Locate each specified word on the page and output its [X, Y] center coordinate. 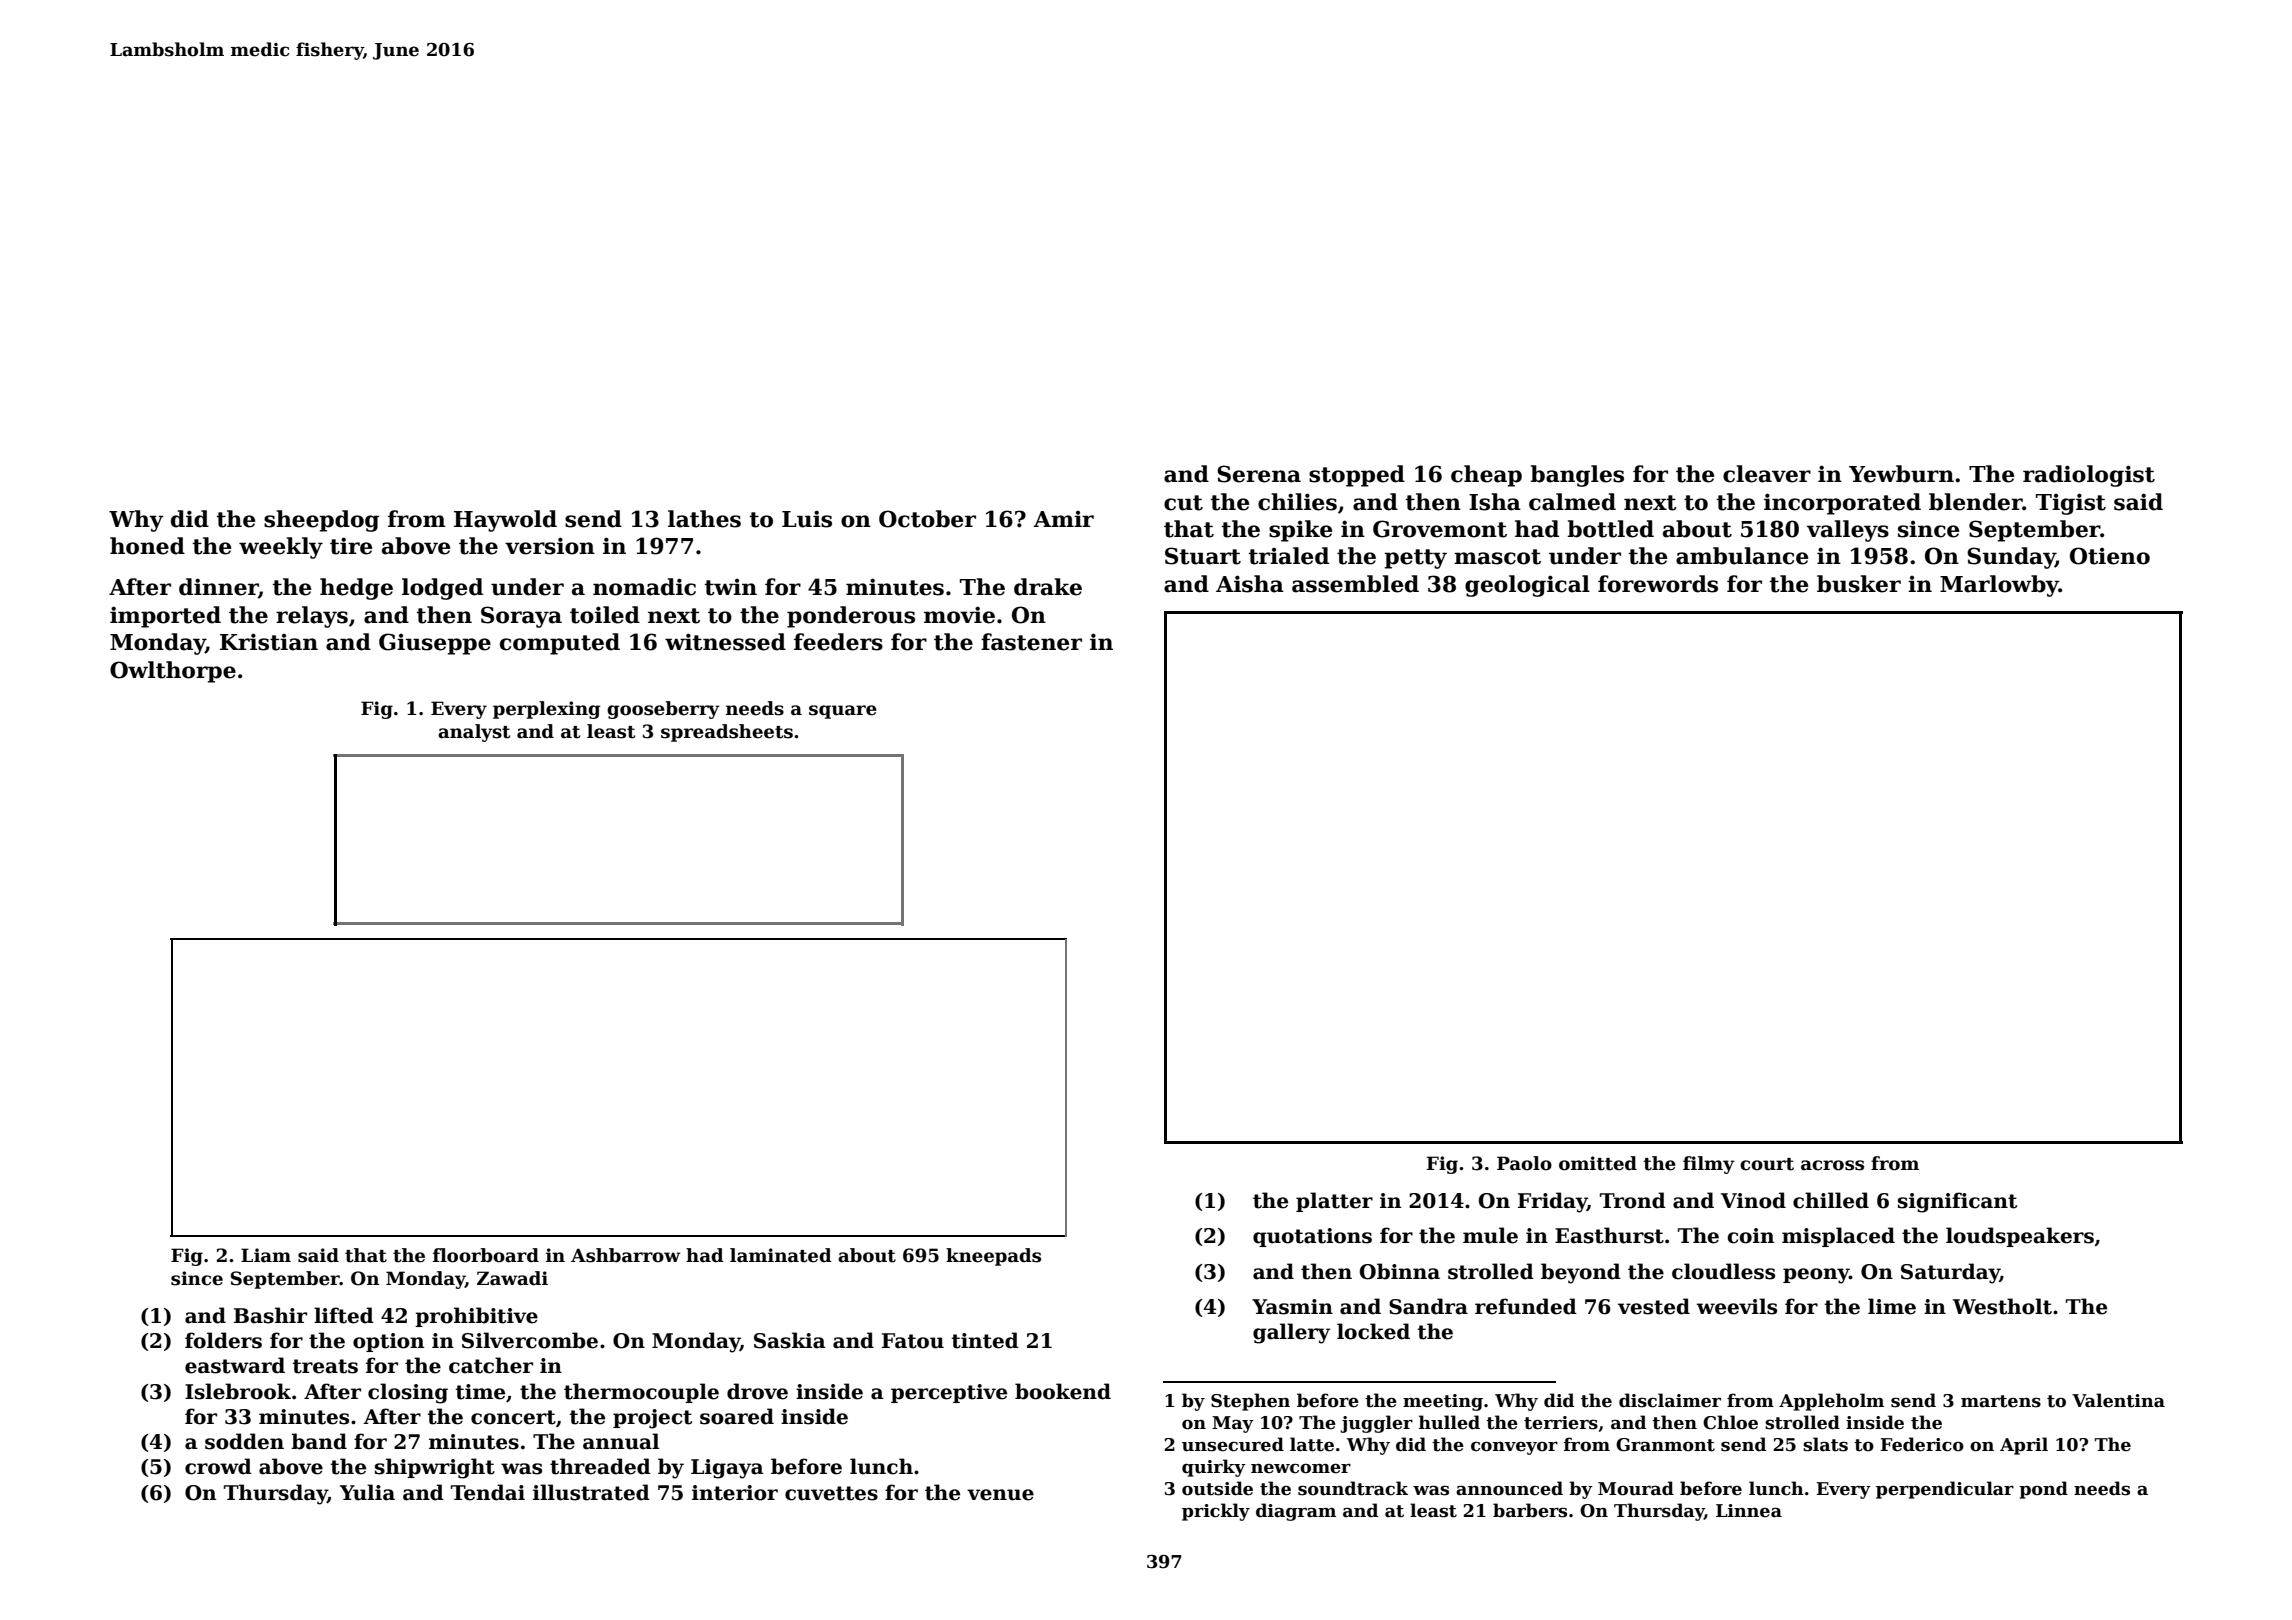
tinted [985, 1340]
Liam [266, 1255]
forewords [1658, 584]
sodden [244, 1441]
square [843, 712]
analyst [474, 733]
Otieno [2110, 556]
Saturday [1950, 1273]
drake [1048, 587]
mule [1490, 1235]
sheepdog [321, 521]
